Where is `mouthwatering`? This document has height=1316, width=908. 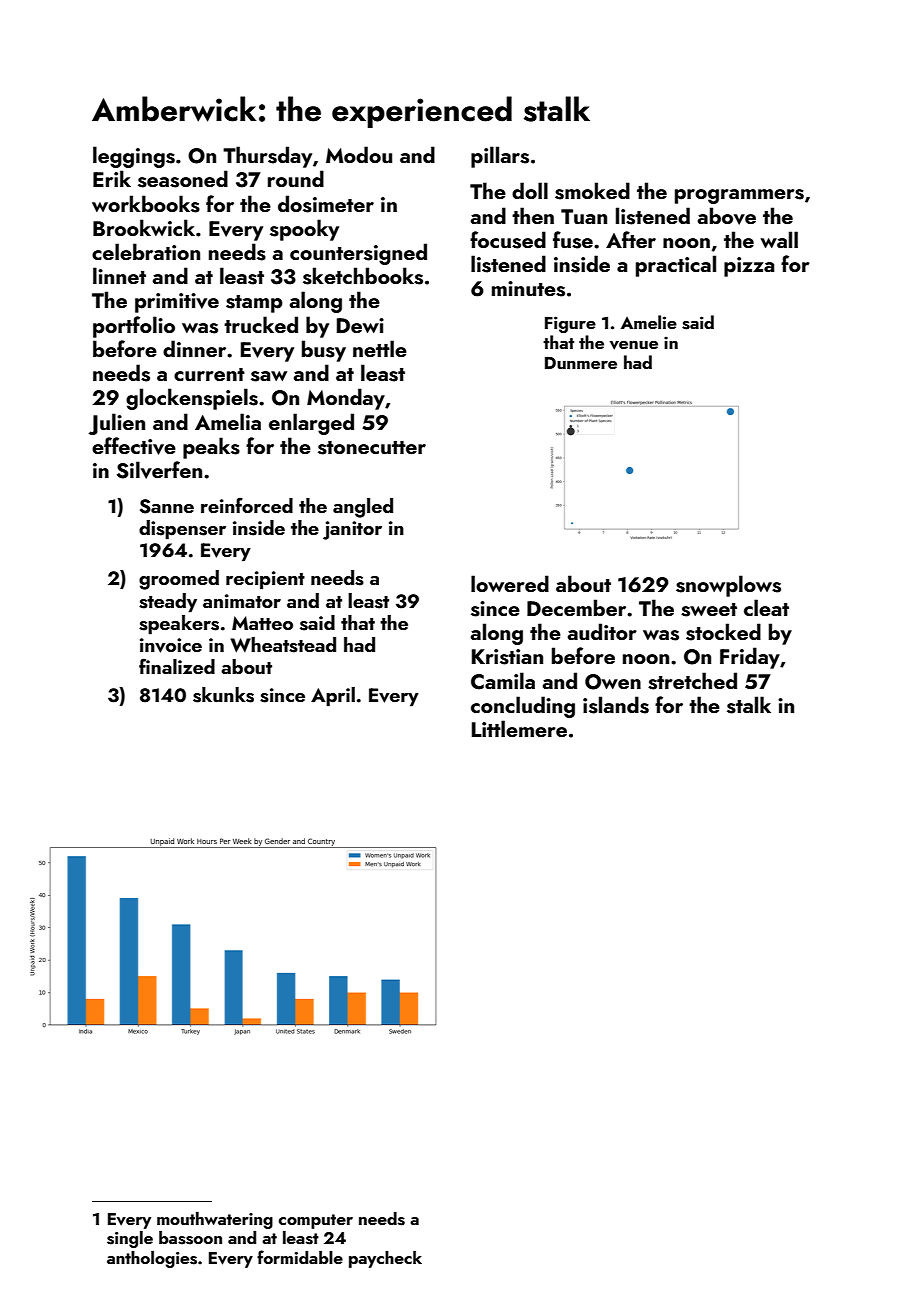 mouthwatering is located at coordinates (215, 1220).
